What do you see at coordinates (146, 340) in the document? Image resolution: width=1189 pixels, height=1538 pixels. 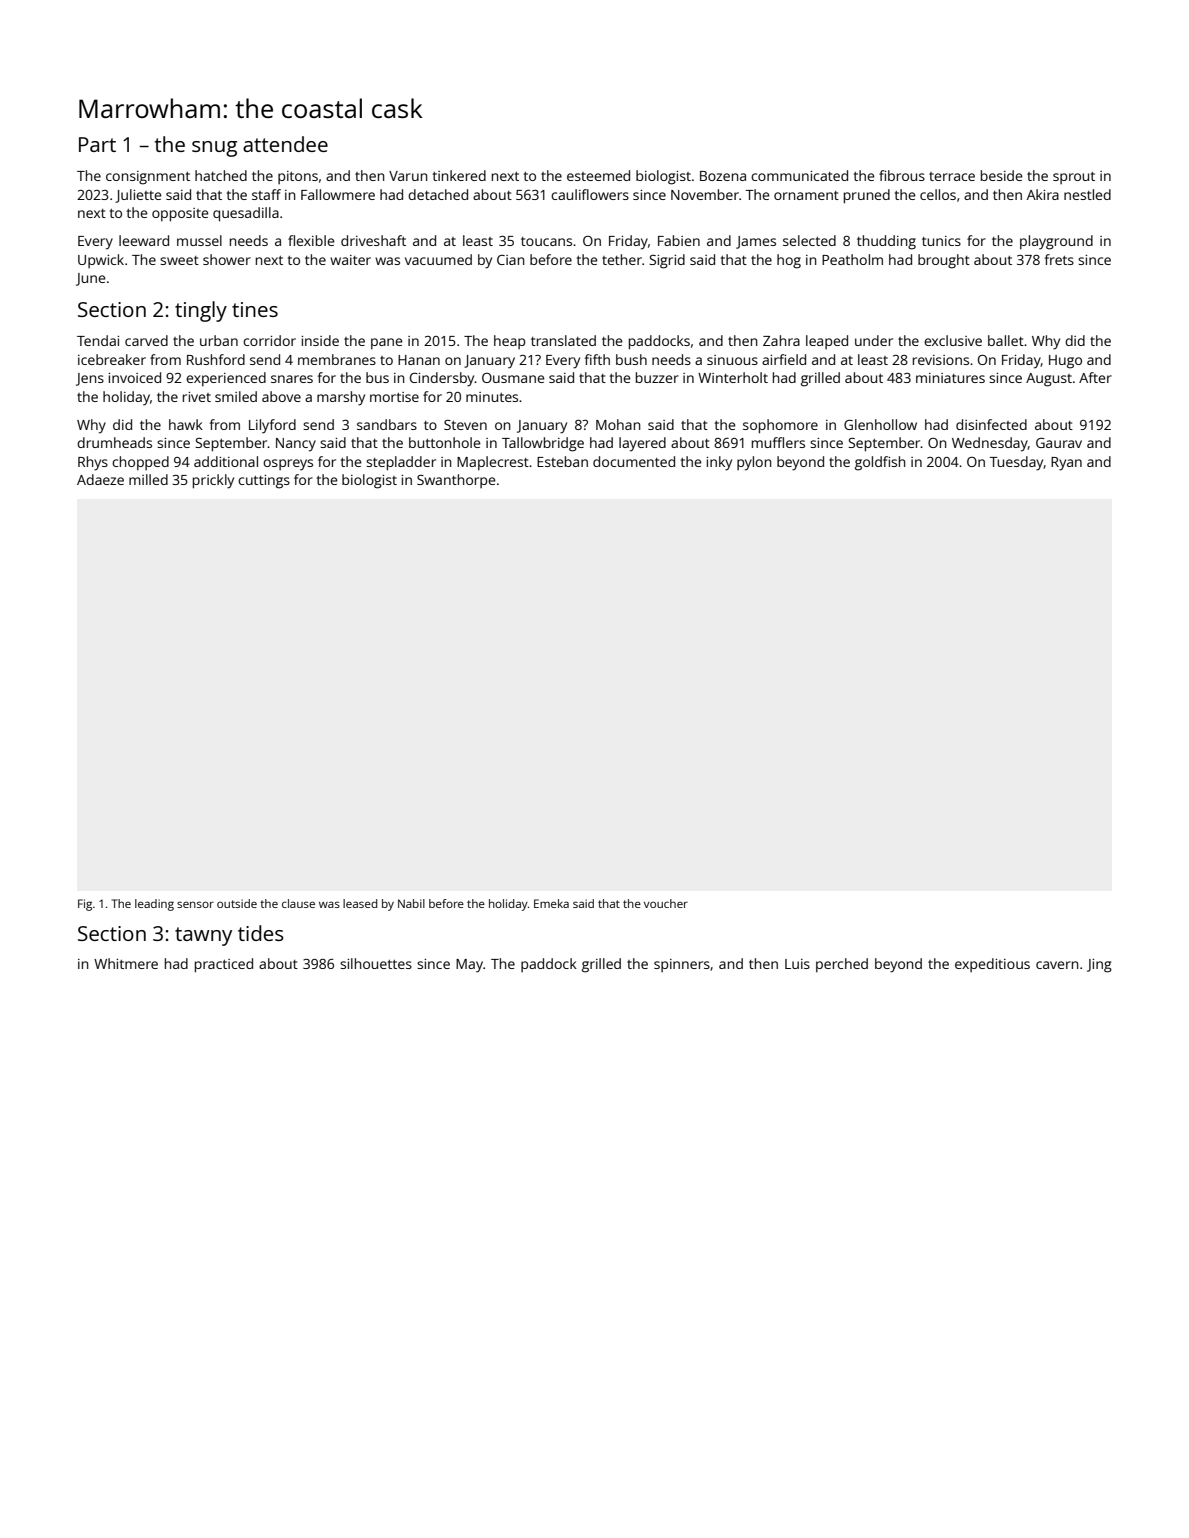 I see `carved` at bounding box center [146, 340].
